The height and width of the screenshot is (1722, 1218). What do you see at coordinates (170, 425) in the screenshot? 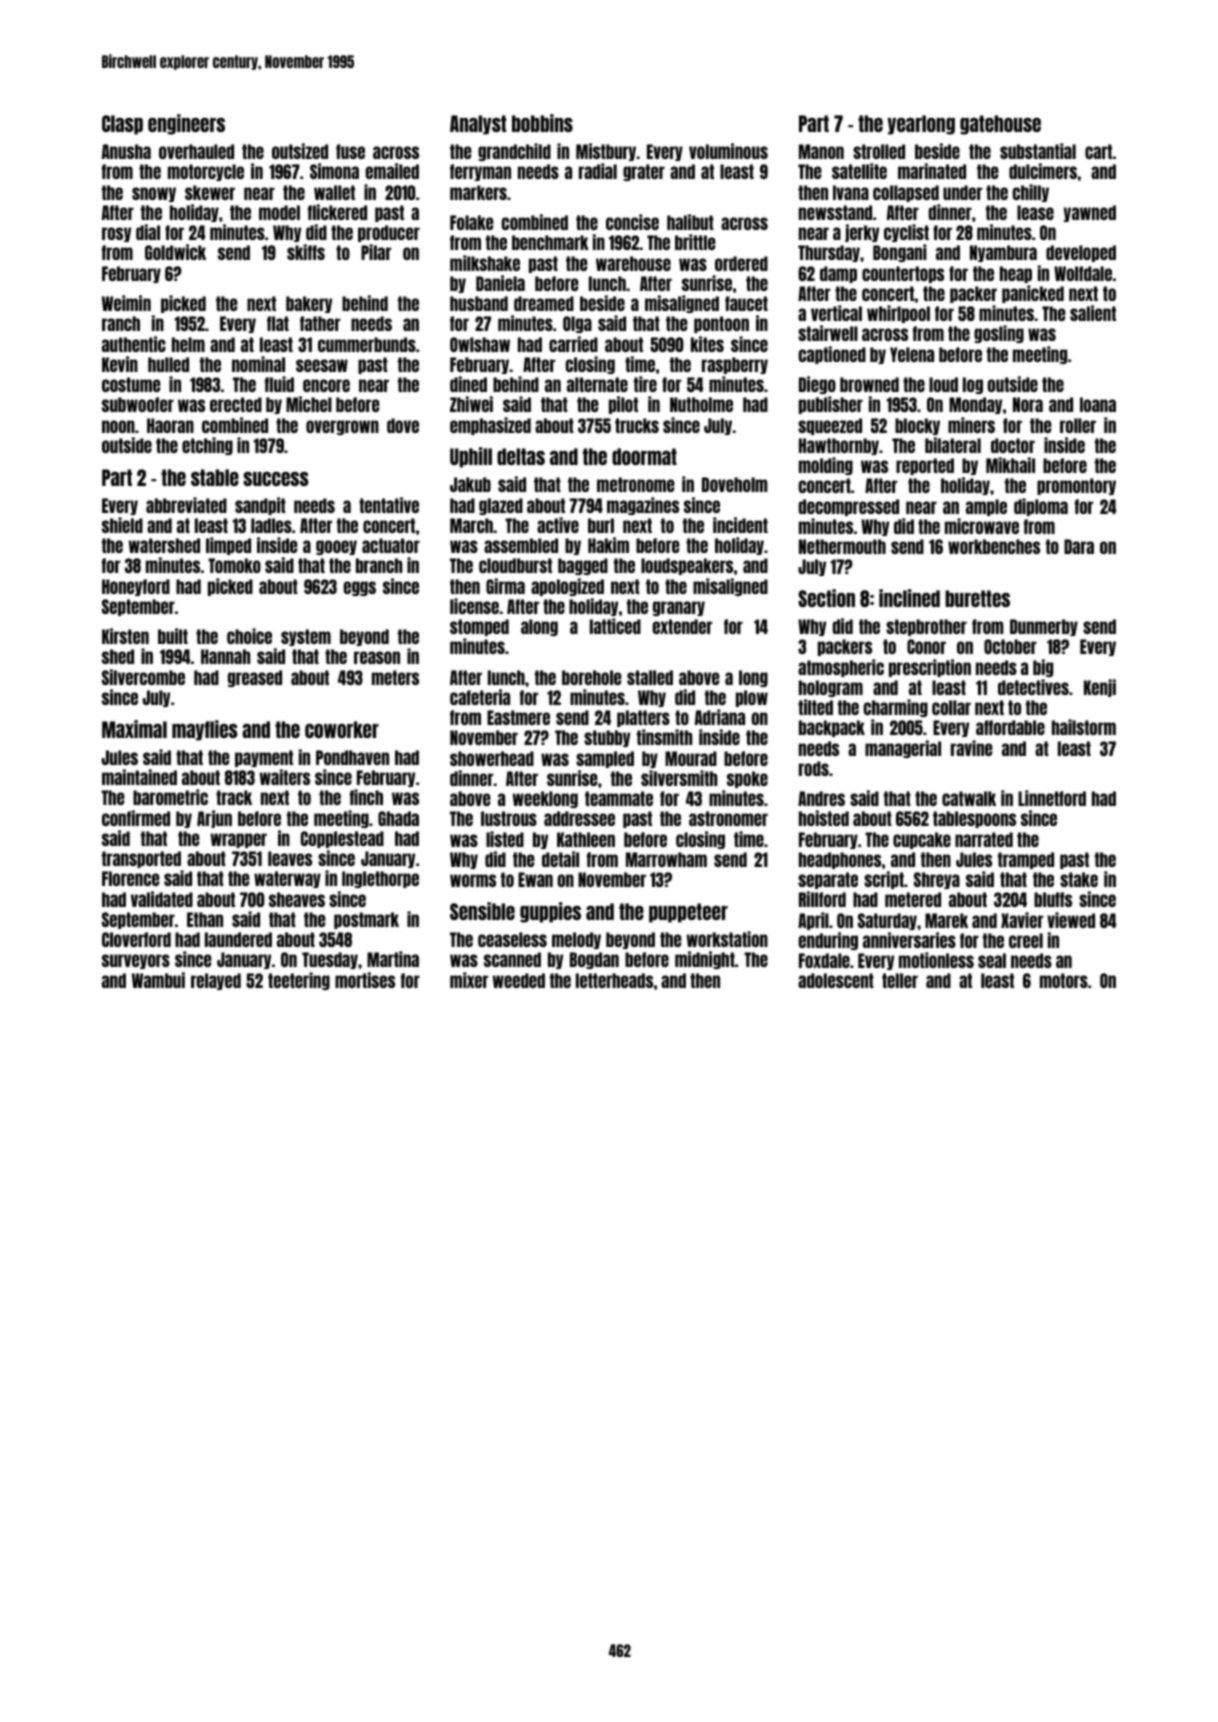
I see `Haoran` at bounding box center [170, 425].
